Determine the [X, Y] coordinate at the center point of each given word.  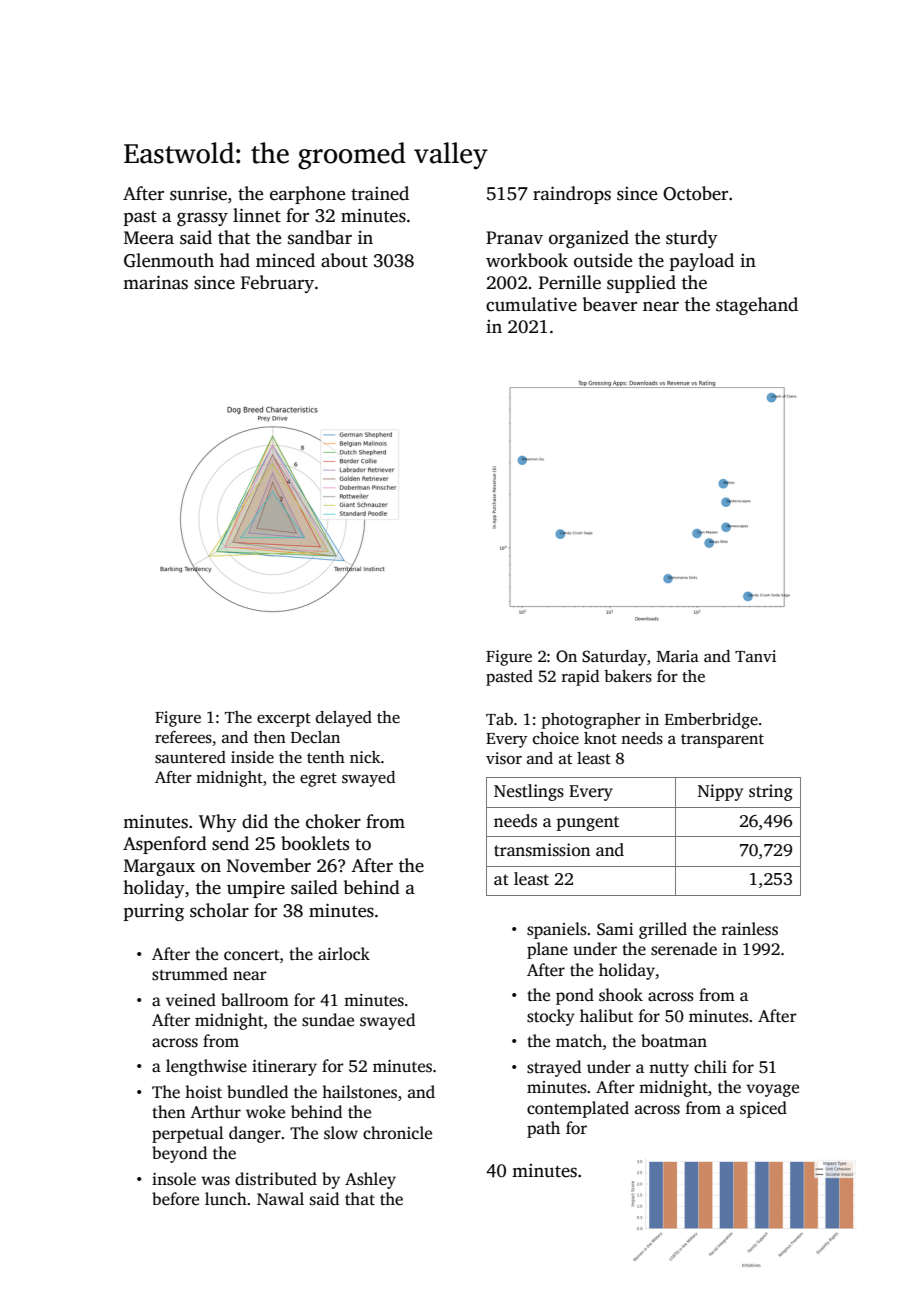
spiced [763, 1109]
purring [154, 912]
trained [380, 193]
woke [265, 1112]
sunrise [198, 194]
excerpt [284, 720]
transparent [722, 741]
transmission [542, 850]
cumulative [531, 304]
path [543, 1129]
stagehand [757, 306]
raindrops [572, 195]
